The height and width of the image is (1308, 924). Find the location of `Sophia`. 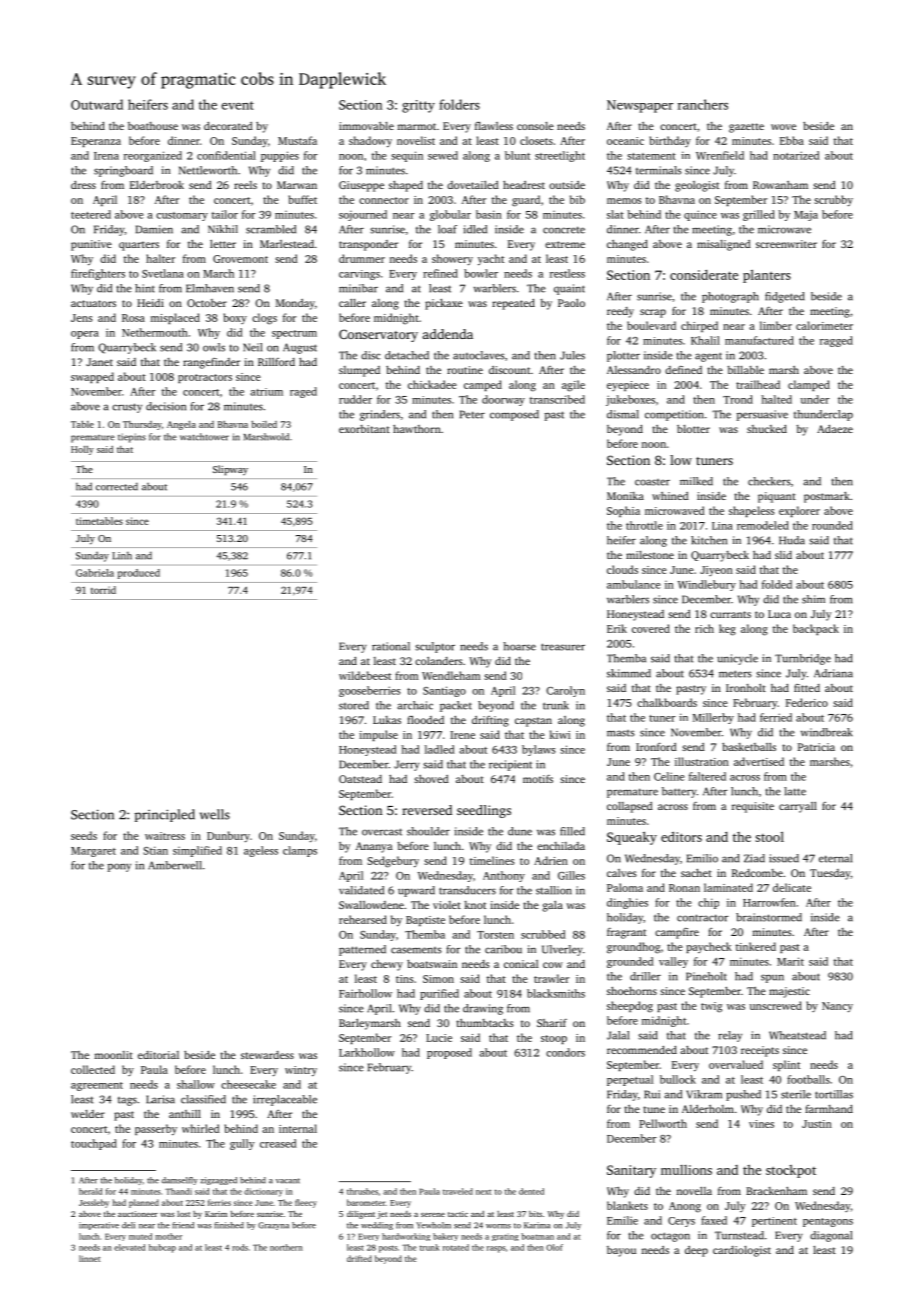

Sophia is located at coordinates (623, 511).
